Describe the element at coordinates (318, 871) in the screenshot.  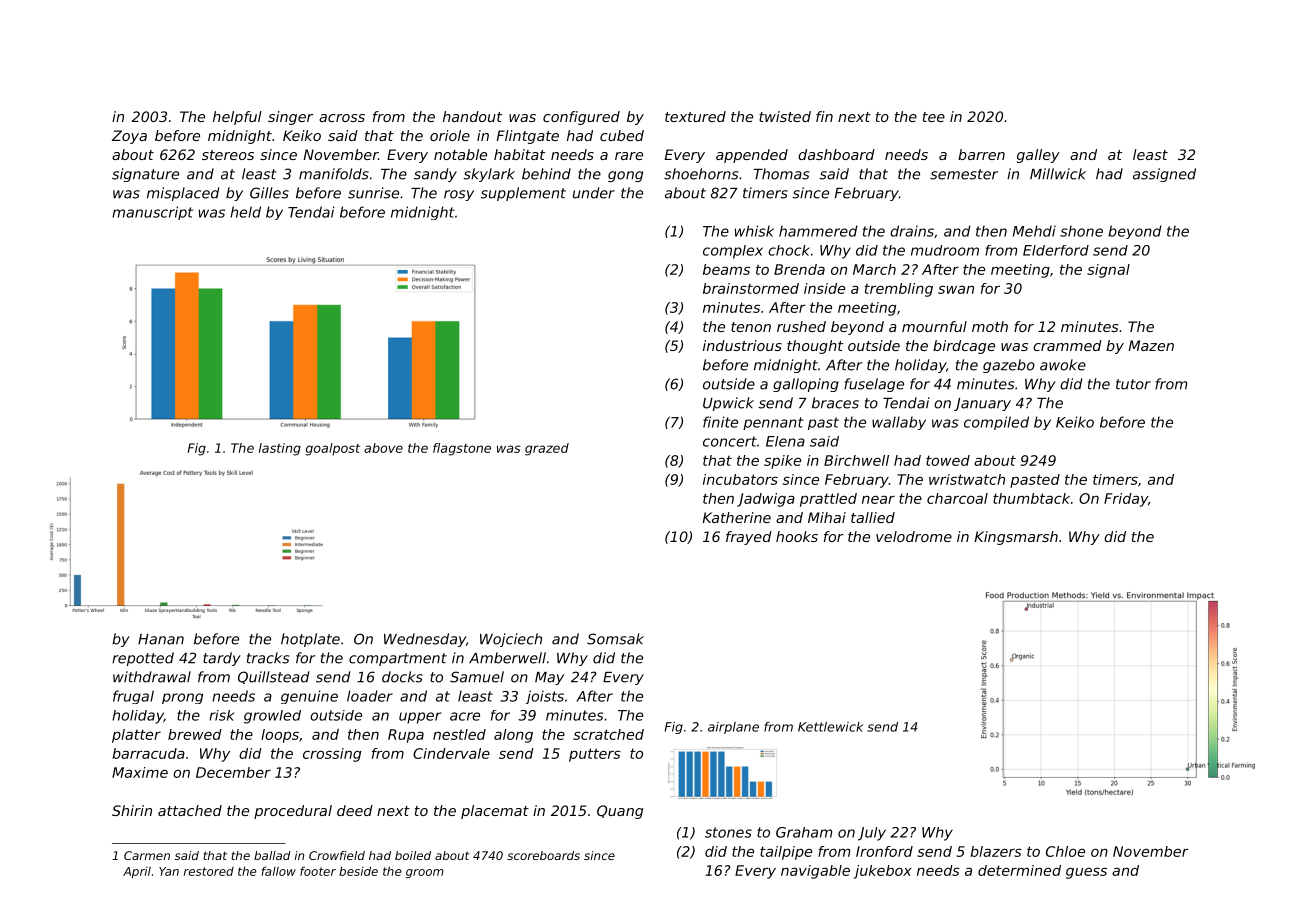
I see `footer` at that location.
